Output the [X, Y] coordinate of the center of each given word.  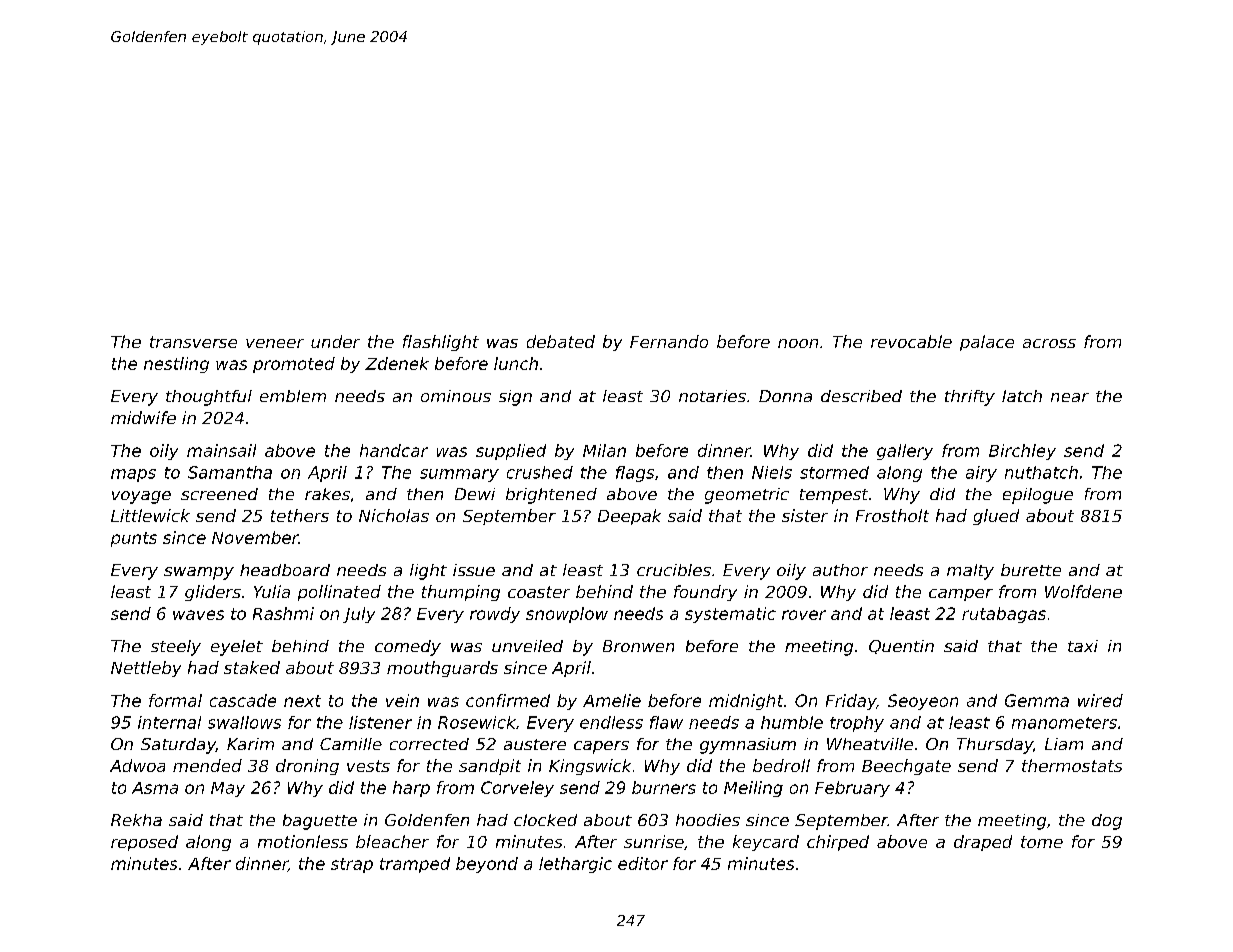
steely [176, 648]
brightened [551, 496]
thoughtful [209, 398]
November [255, 537]
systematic [730, 615]
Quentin [901, 647]
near [1070, 397]
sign [515, 398]
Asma [155, 788]
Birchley [1022, 452]
